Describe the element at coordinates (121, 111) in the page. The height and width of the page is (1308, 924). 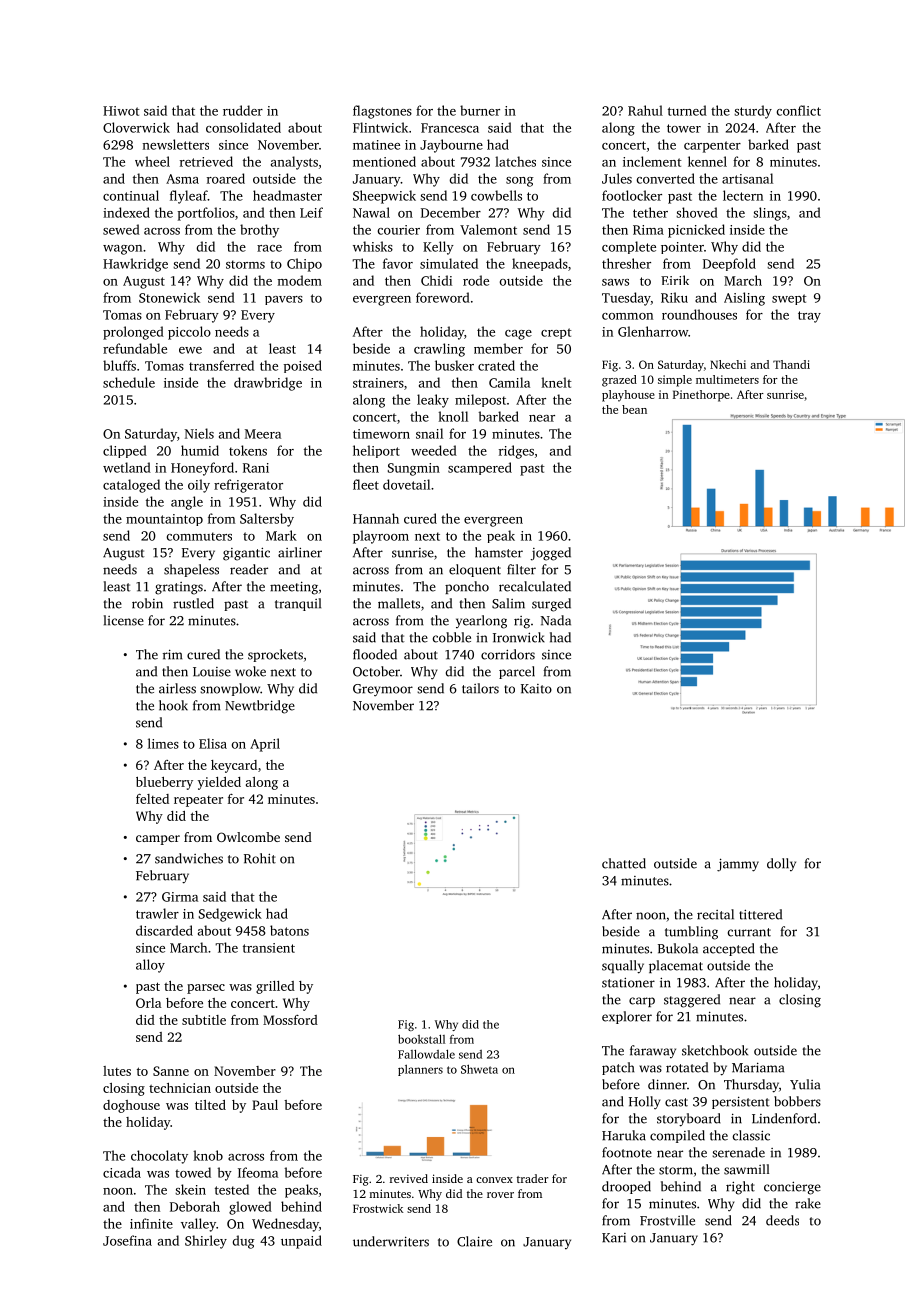
I see `Hiwot` at that location.
